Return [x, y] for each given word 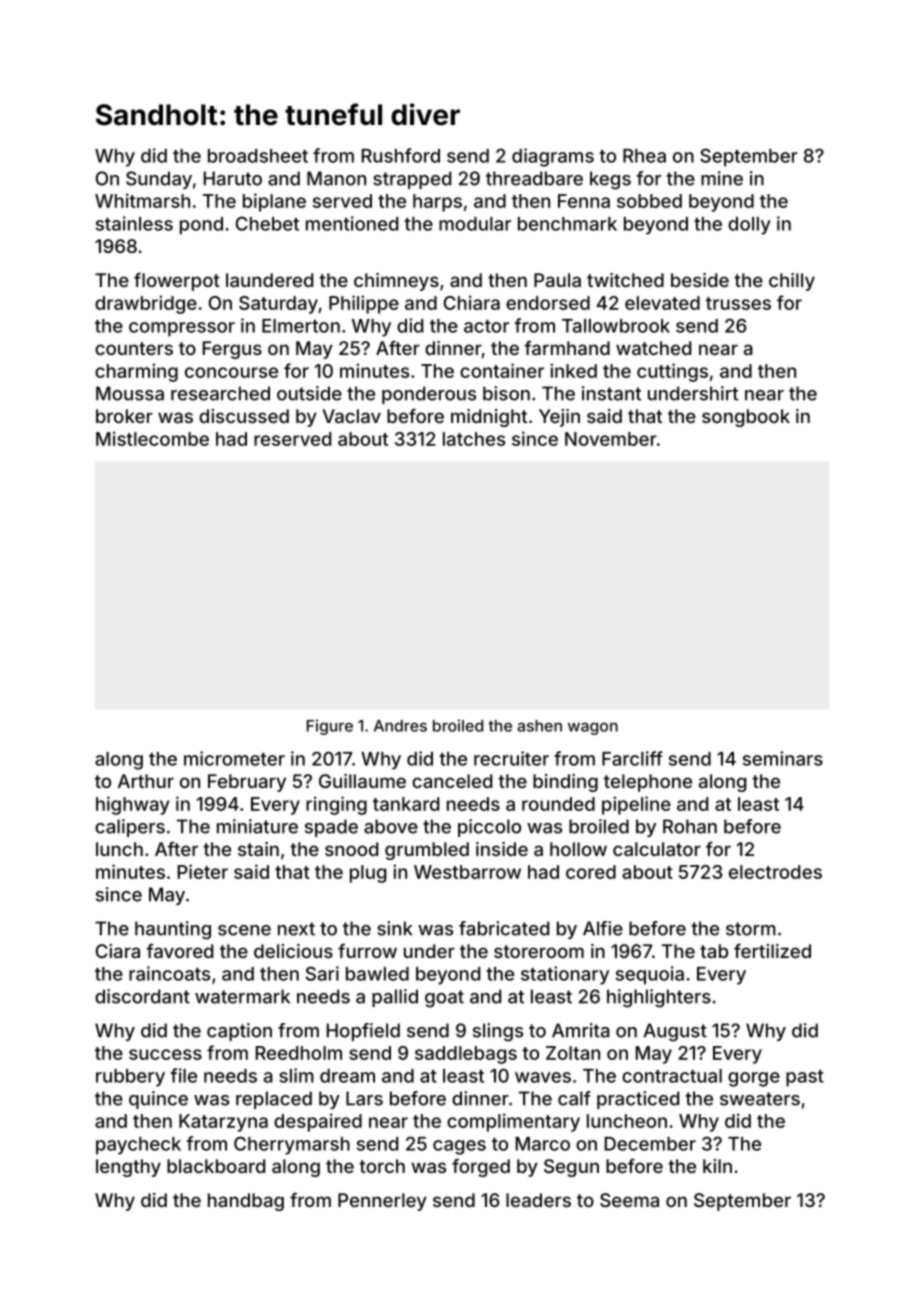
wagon [593, 728]
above [391, 826]
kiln [717, 1166]
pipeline [636, 805]
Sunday [159, 180]
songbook [746, 418]
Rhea [644, 156]
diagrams [553, 157]
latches [474, 439]
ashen [539, 726]
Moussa [130, 393]
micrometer [234, 758]
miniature [257, 826]
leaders [538, 1200]
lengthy [128, 1168]
